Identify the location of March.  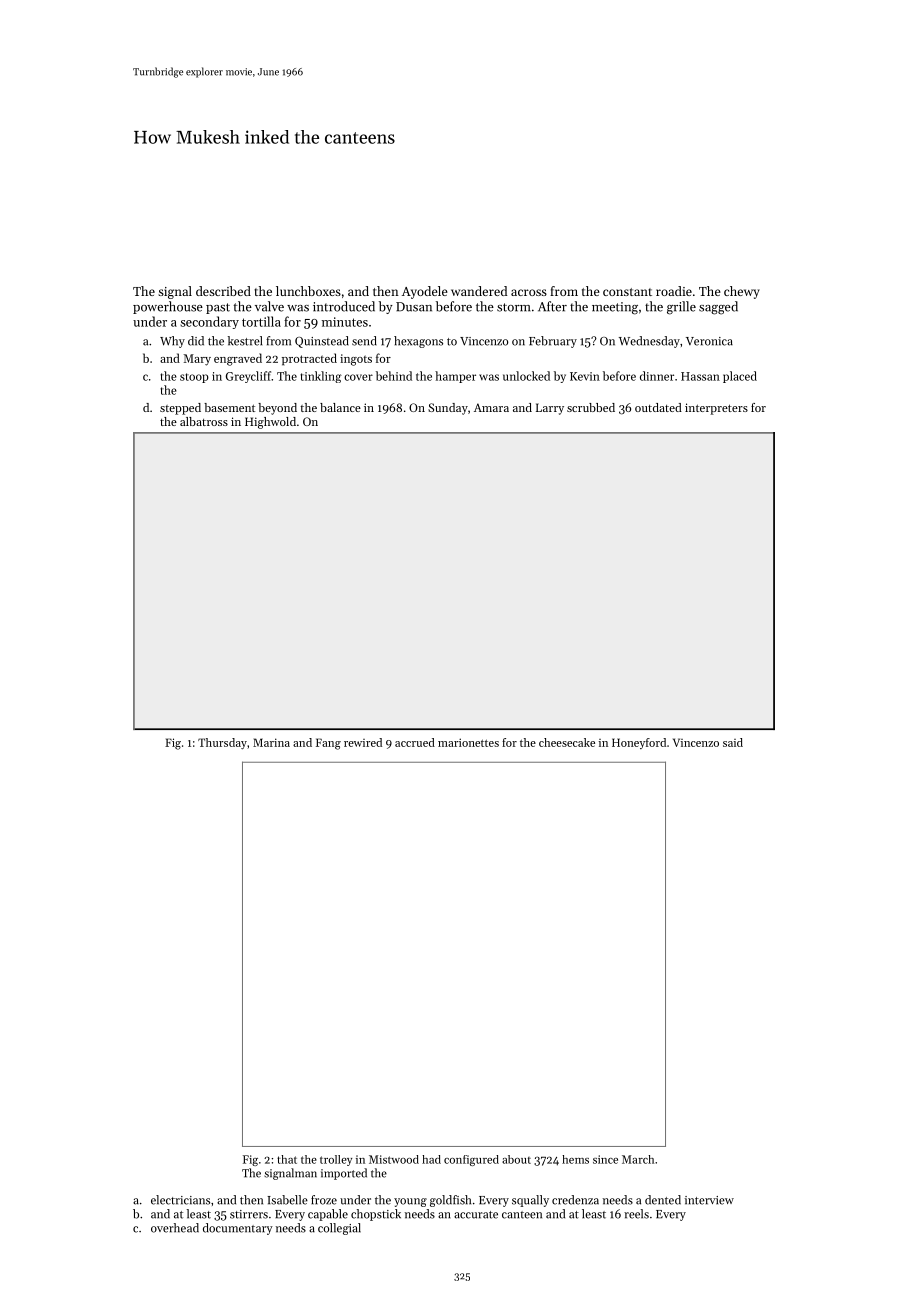
(638, 1159).
